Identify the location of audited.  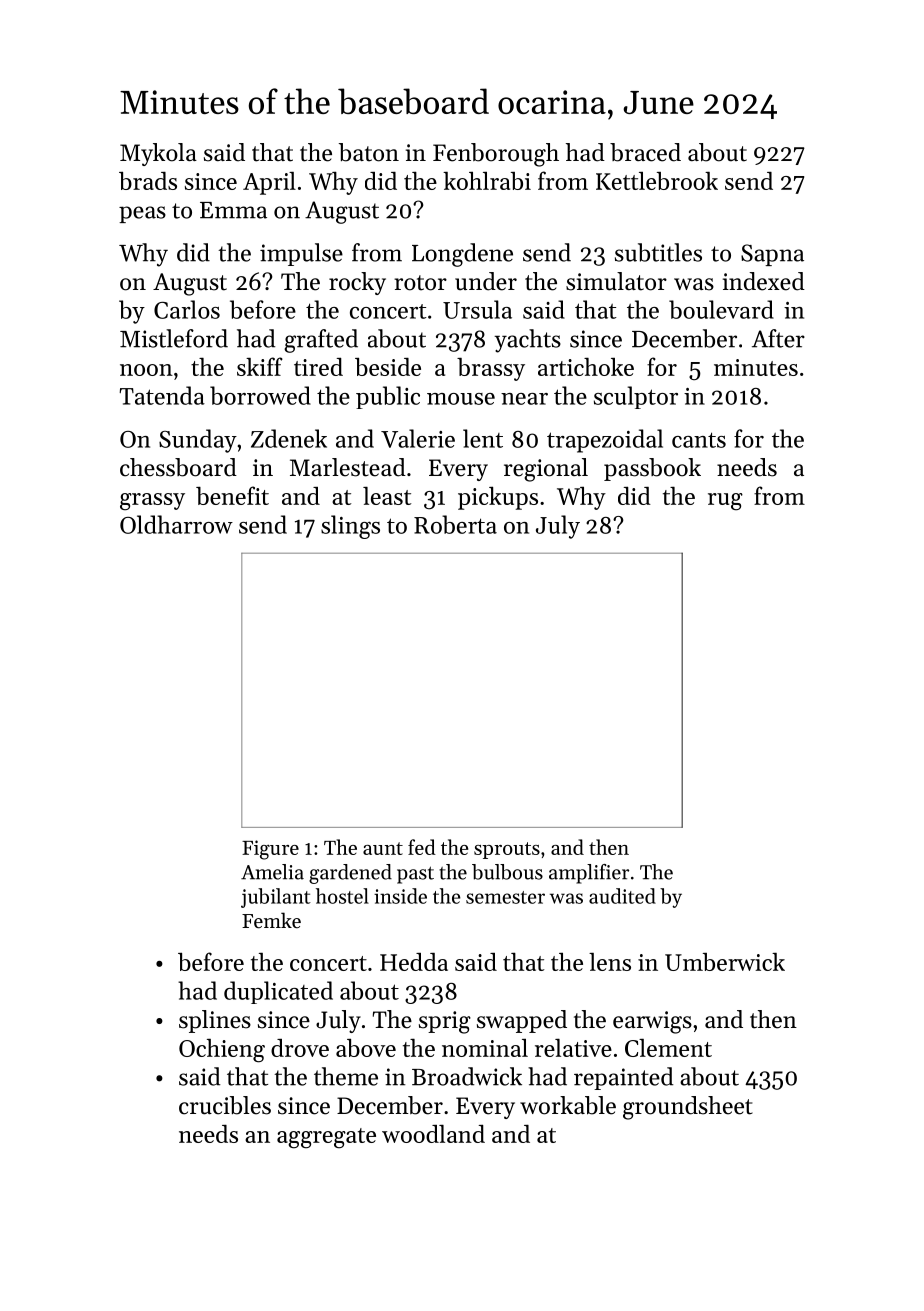
(622, 896).
